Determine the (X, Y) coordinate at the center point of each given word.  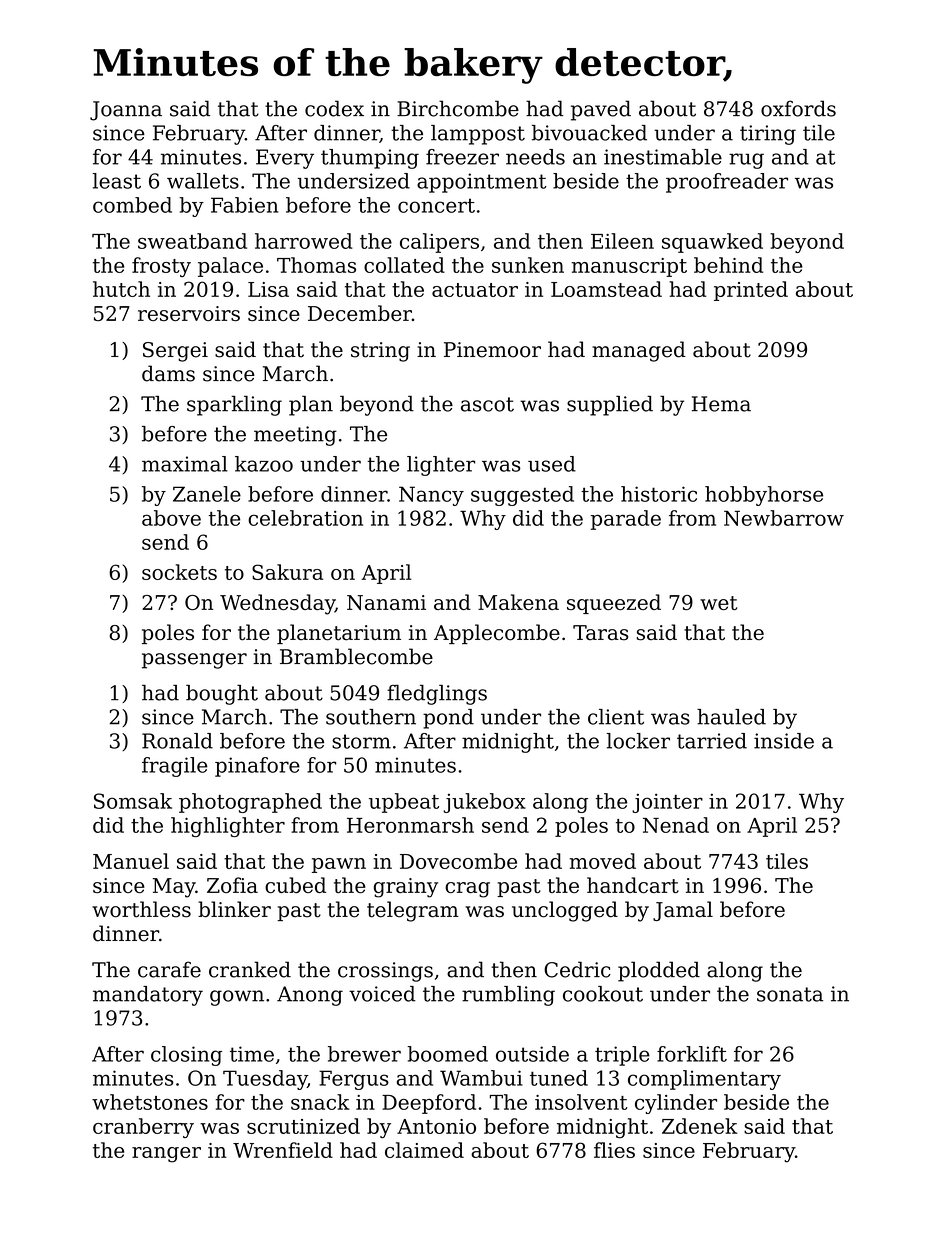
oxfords (798, 108)
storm (361, 741)
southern (371, 717)
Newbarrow (784, 518)
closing (186, 1056)
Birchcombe (458, 108)
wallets (203, 181)
